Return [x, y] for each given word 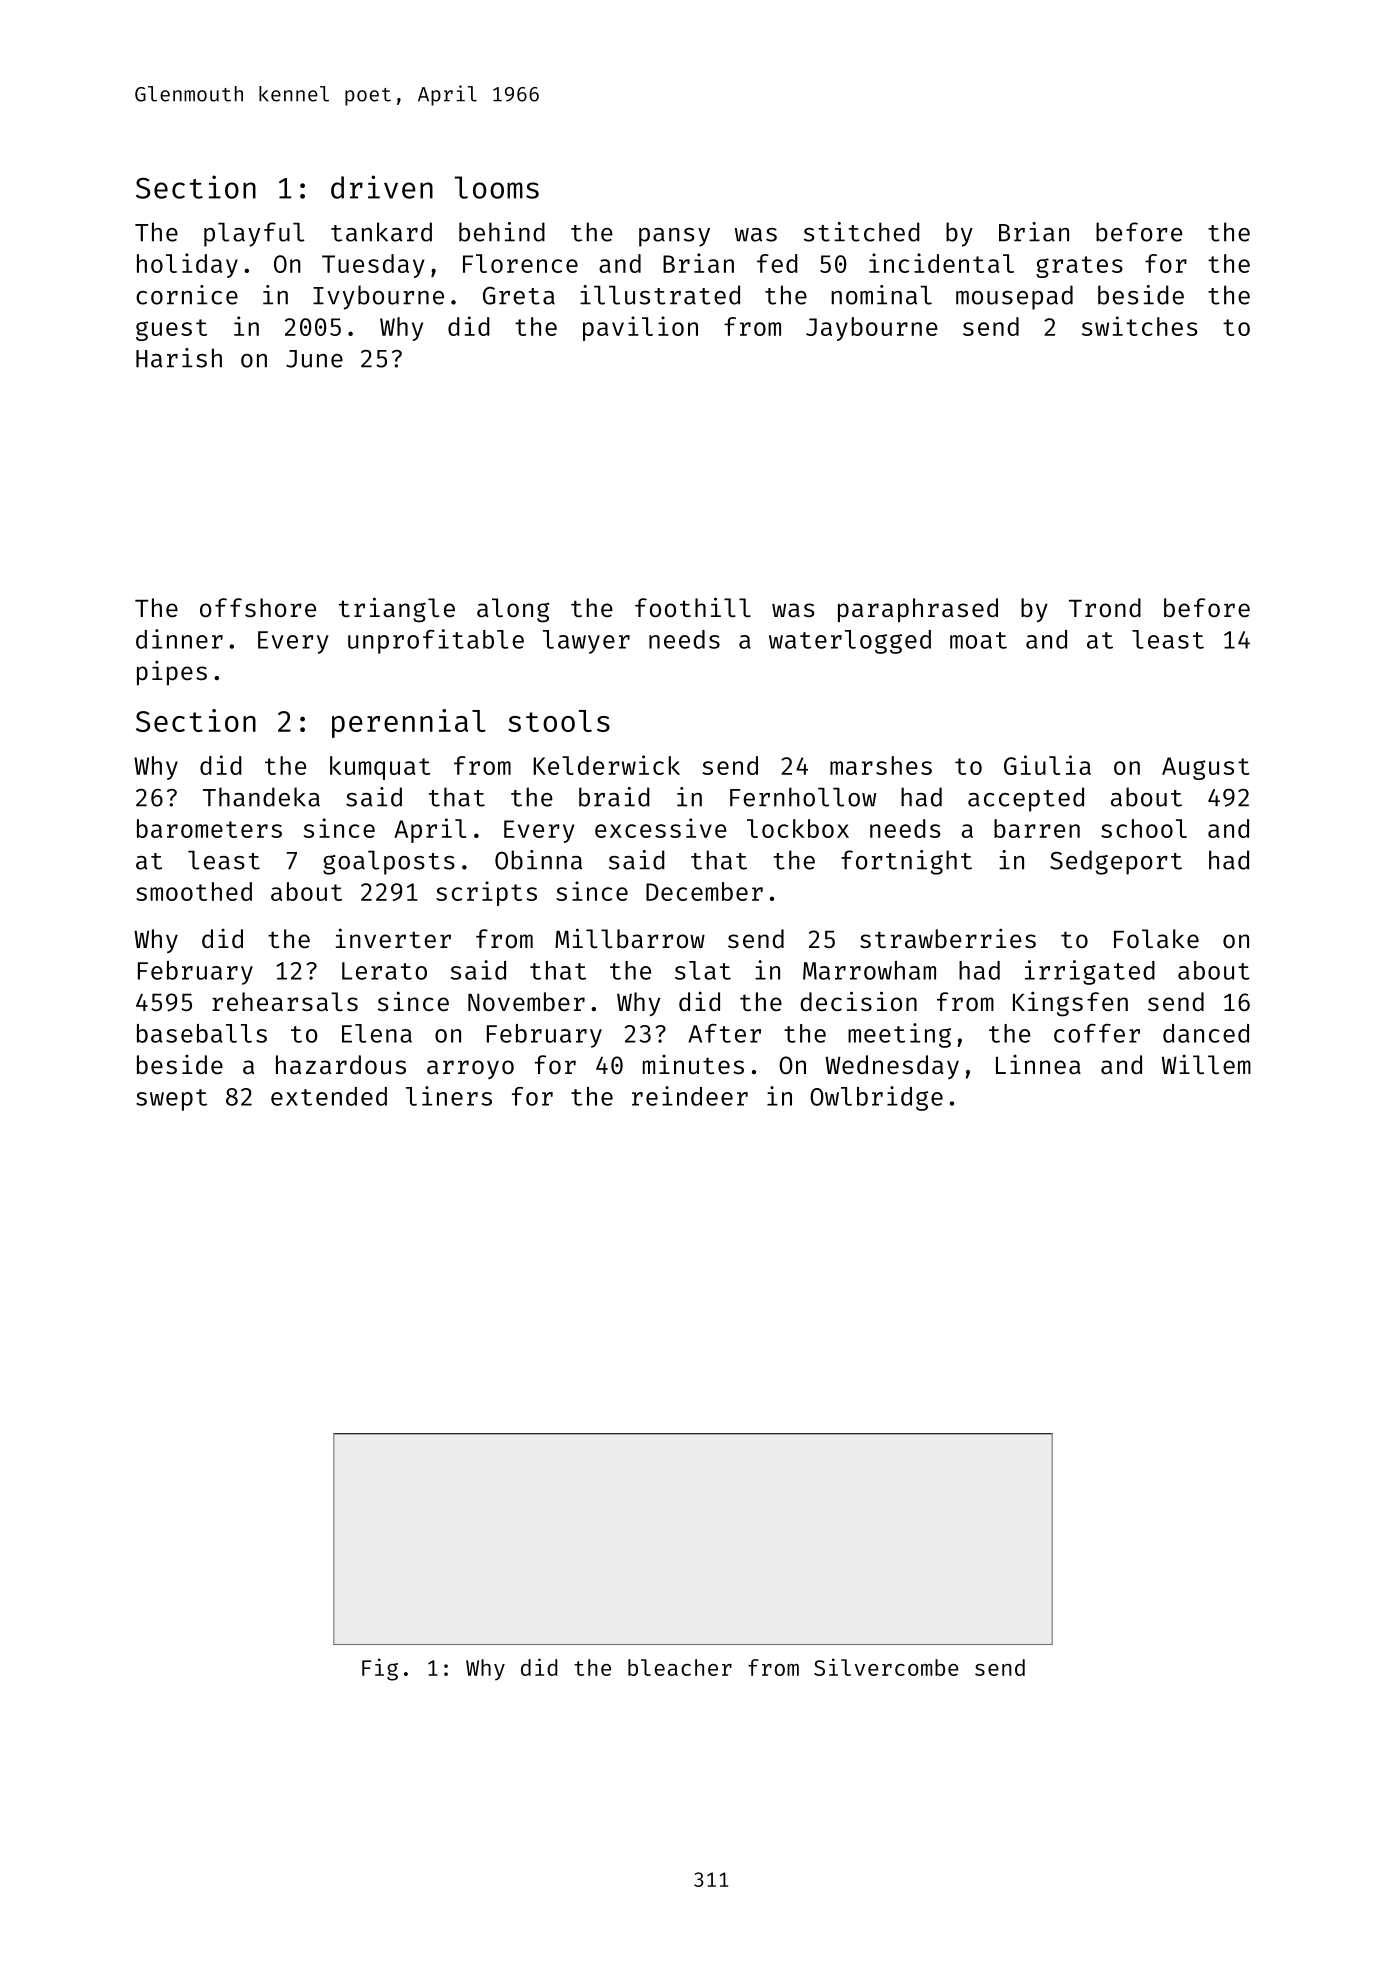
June [314, 359]
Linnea [1038, 1065]
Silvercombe [886, 1667]
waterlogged [850, 642]
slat [703, 970]
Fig [380, 1669]
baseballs [202, 1033]
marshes [881, 765]
